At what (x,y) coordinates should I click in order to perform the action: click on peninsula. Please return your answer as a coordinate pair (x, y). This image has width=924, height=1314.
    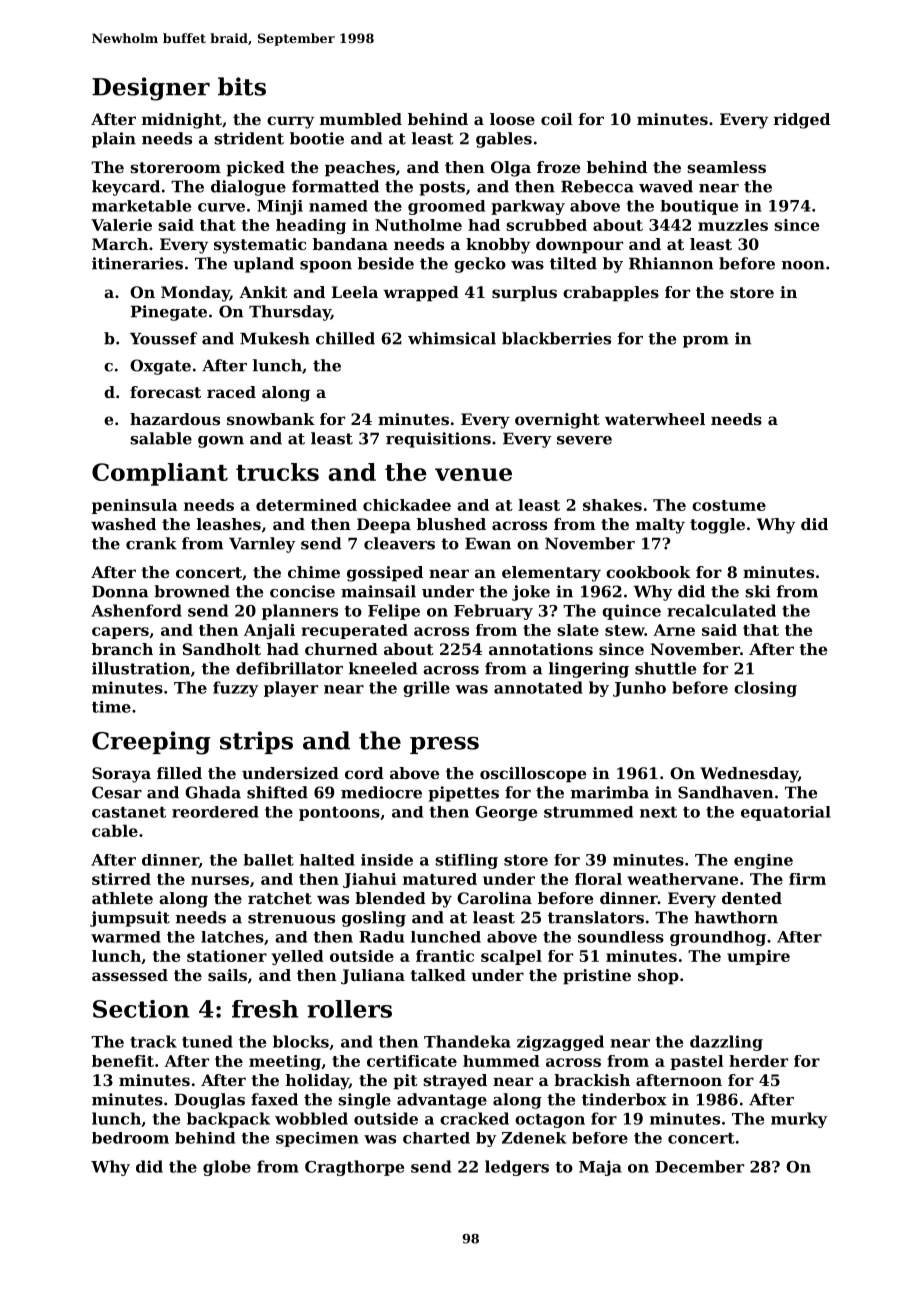
    Looking at the image, I should click on (135, 506).
